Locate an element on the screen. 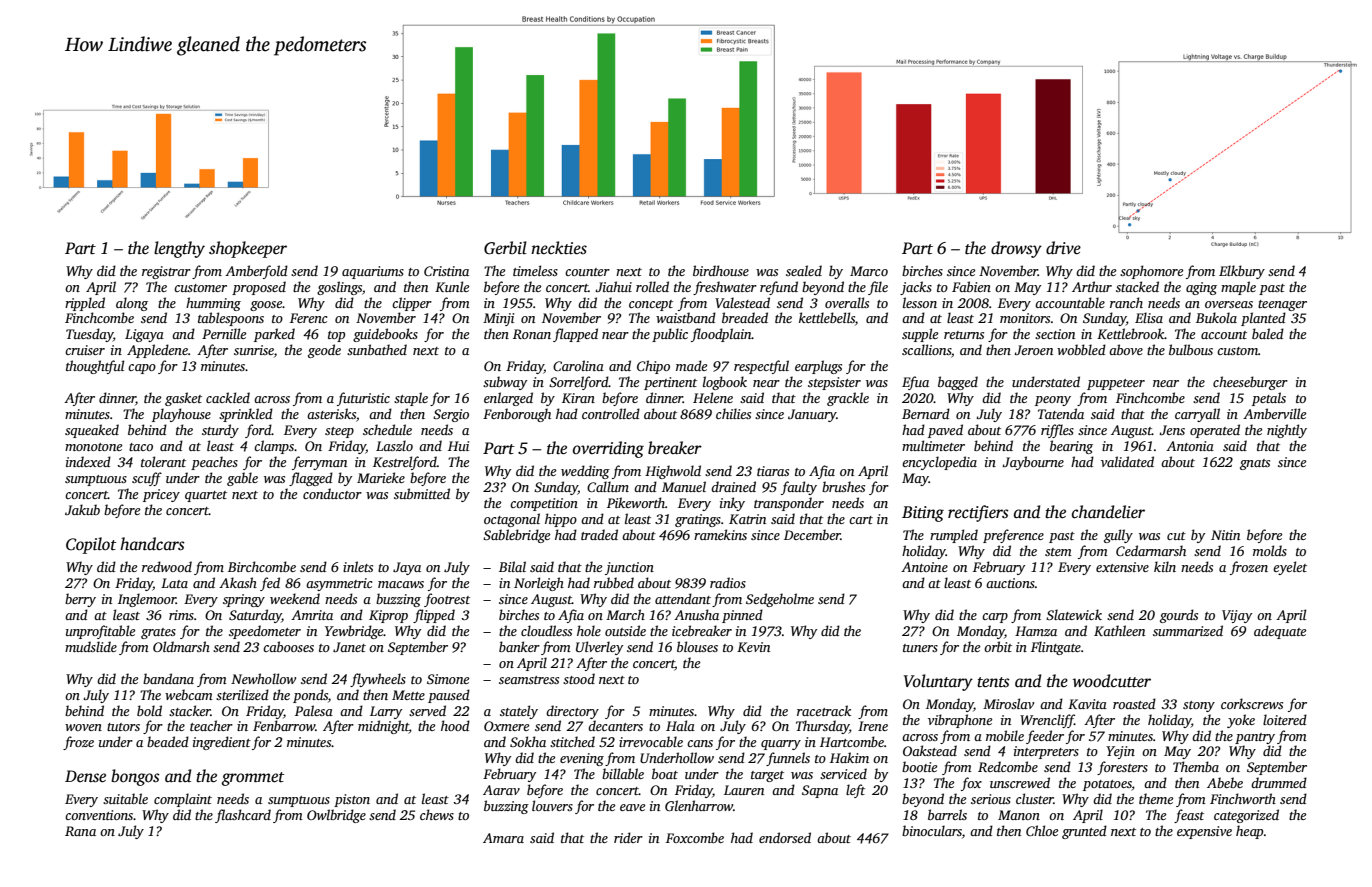 This screenshot has height=887, width=1372. Jaya is located at coordinates (407, 568).
